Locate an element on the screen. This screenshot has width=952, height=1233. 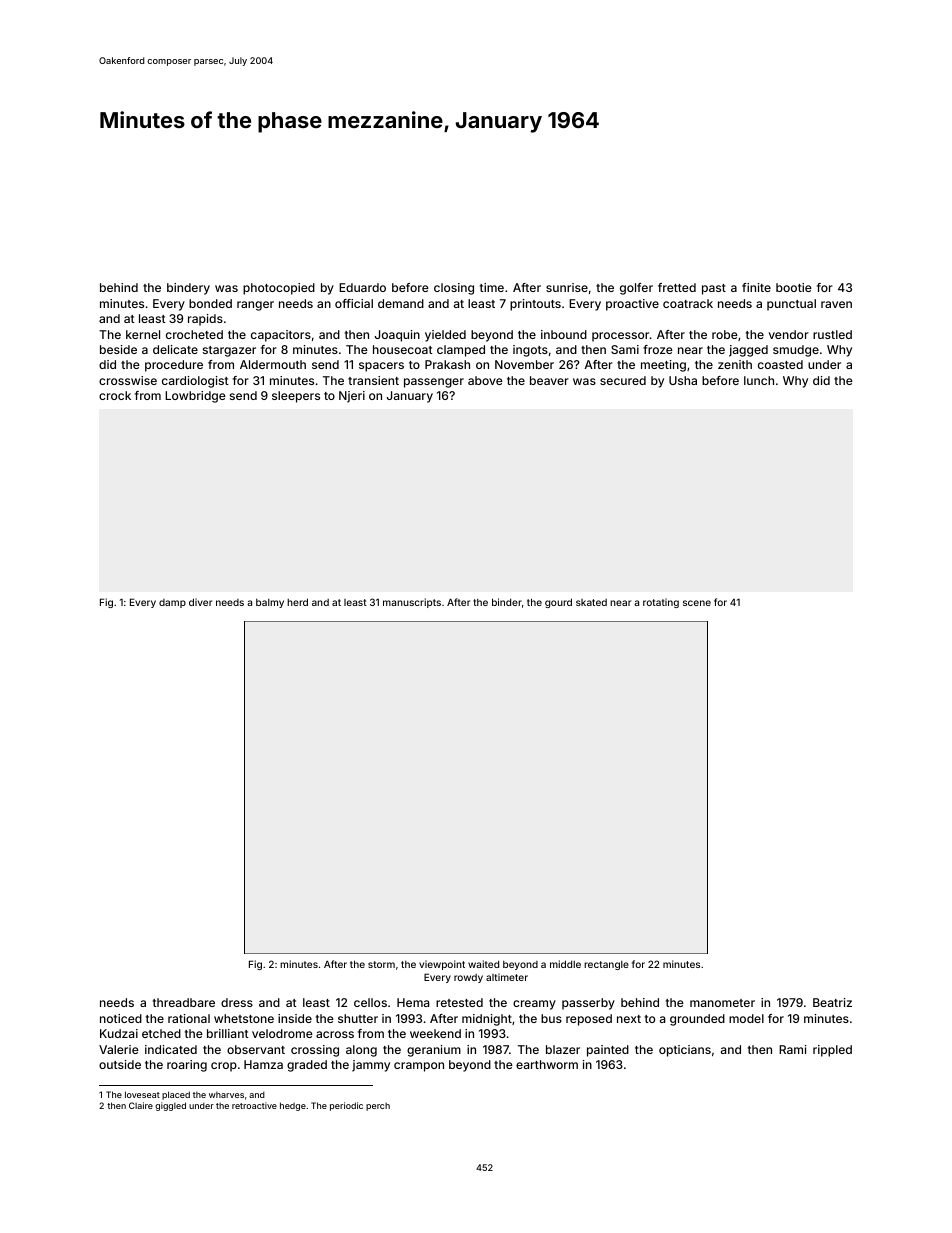
rectangle is located at coordinates (606, 965).
